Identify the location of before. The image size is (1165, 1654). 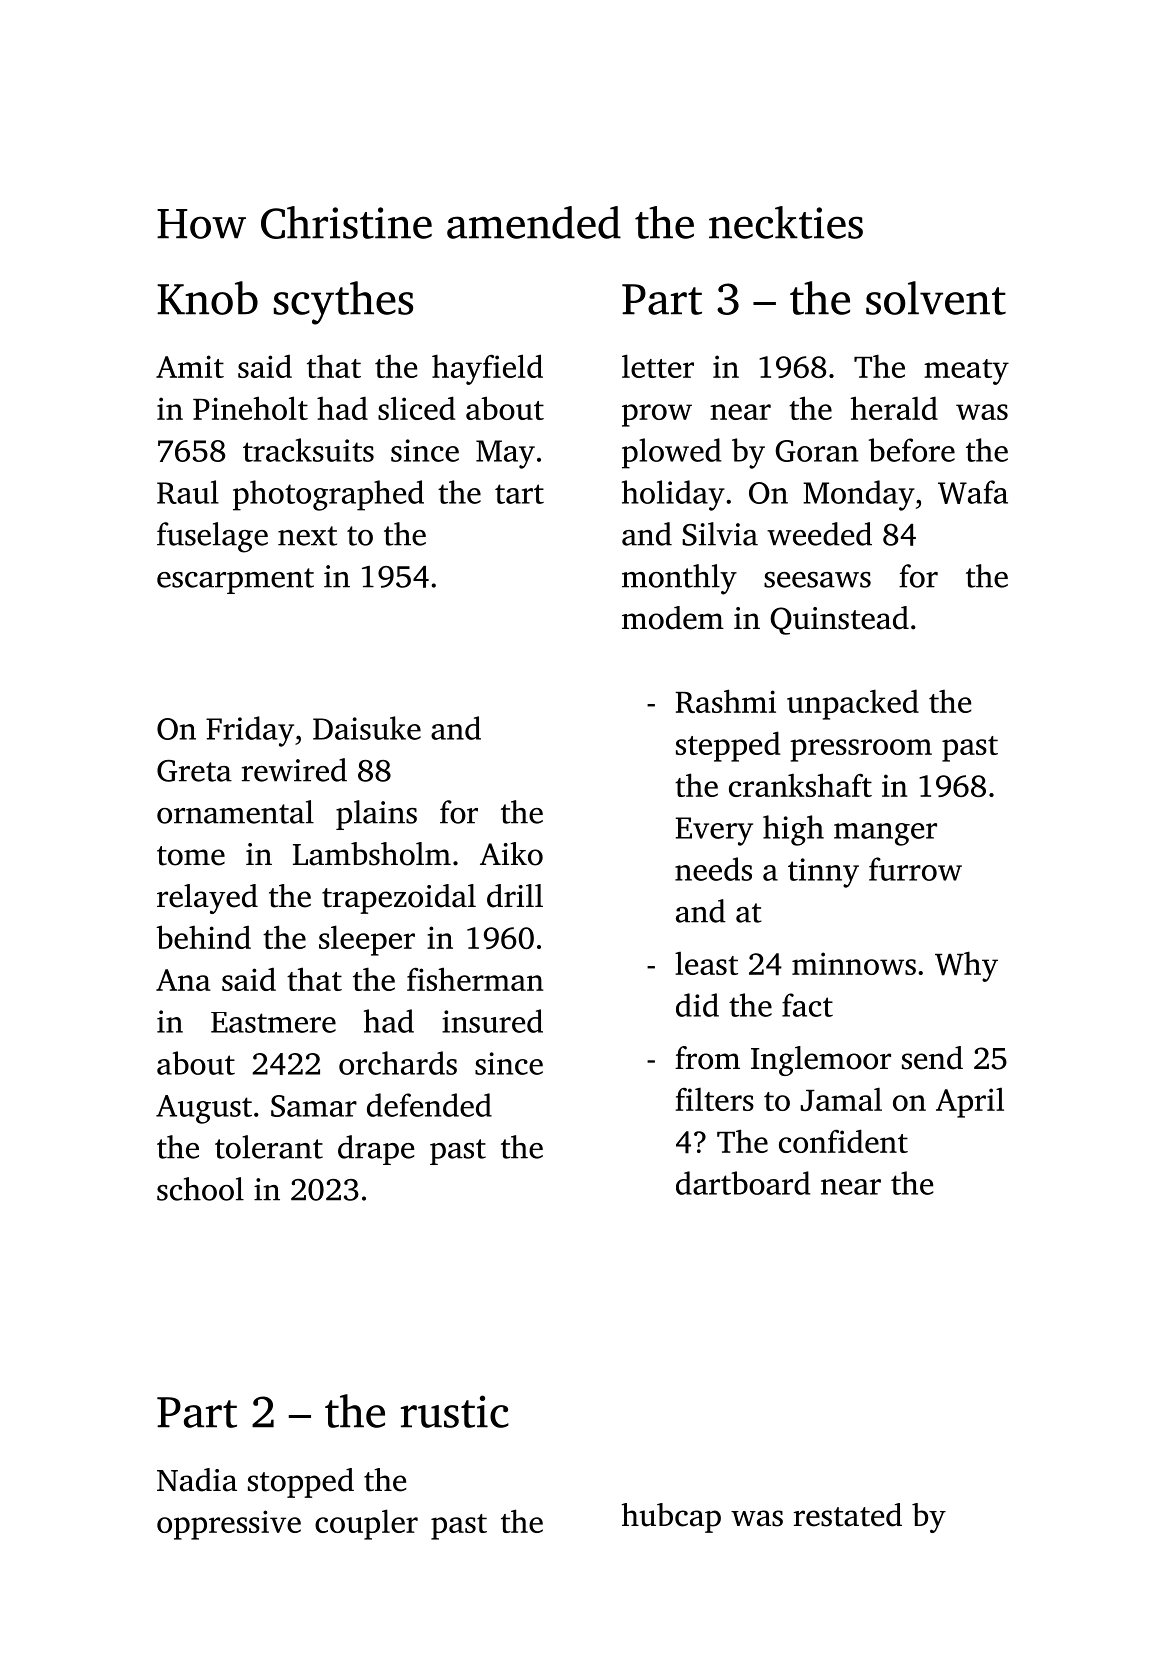
(912, 450).
